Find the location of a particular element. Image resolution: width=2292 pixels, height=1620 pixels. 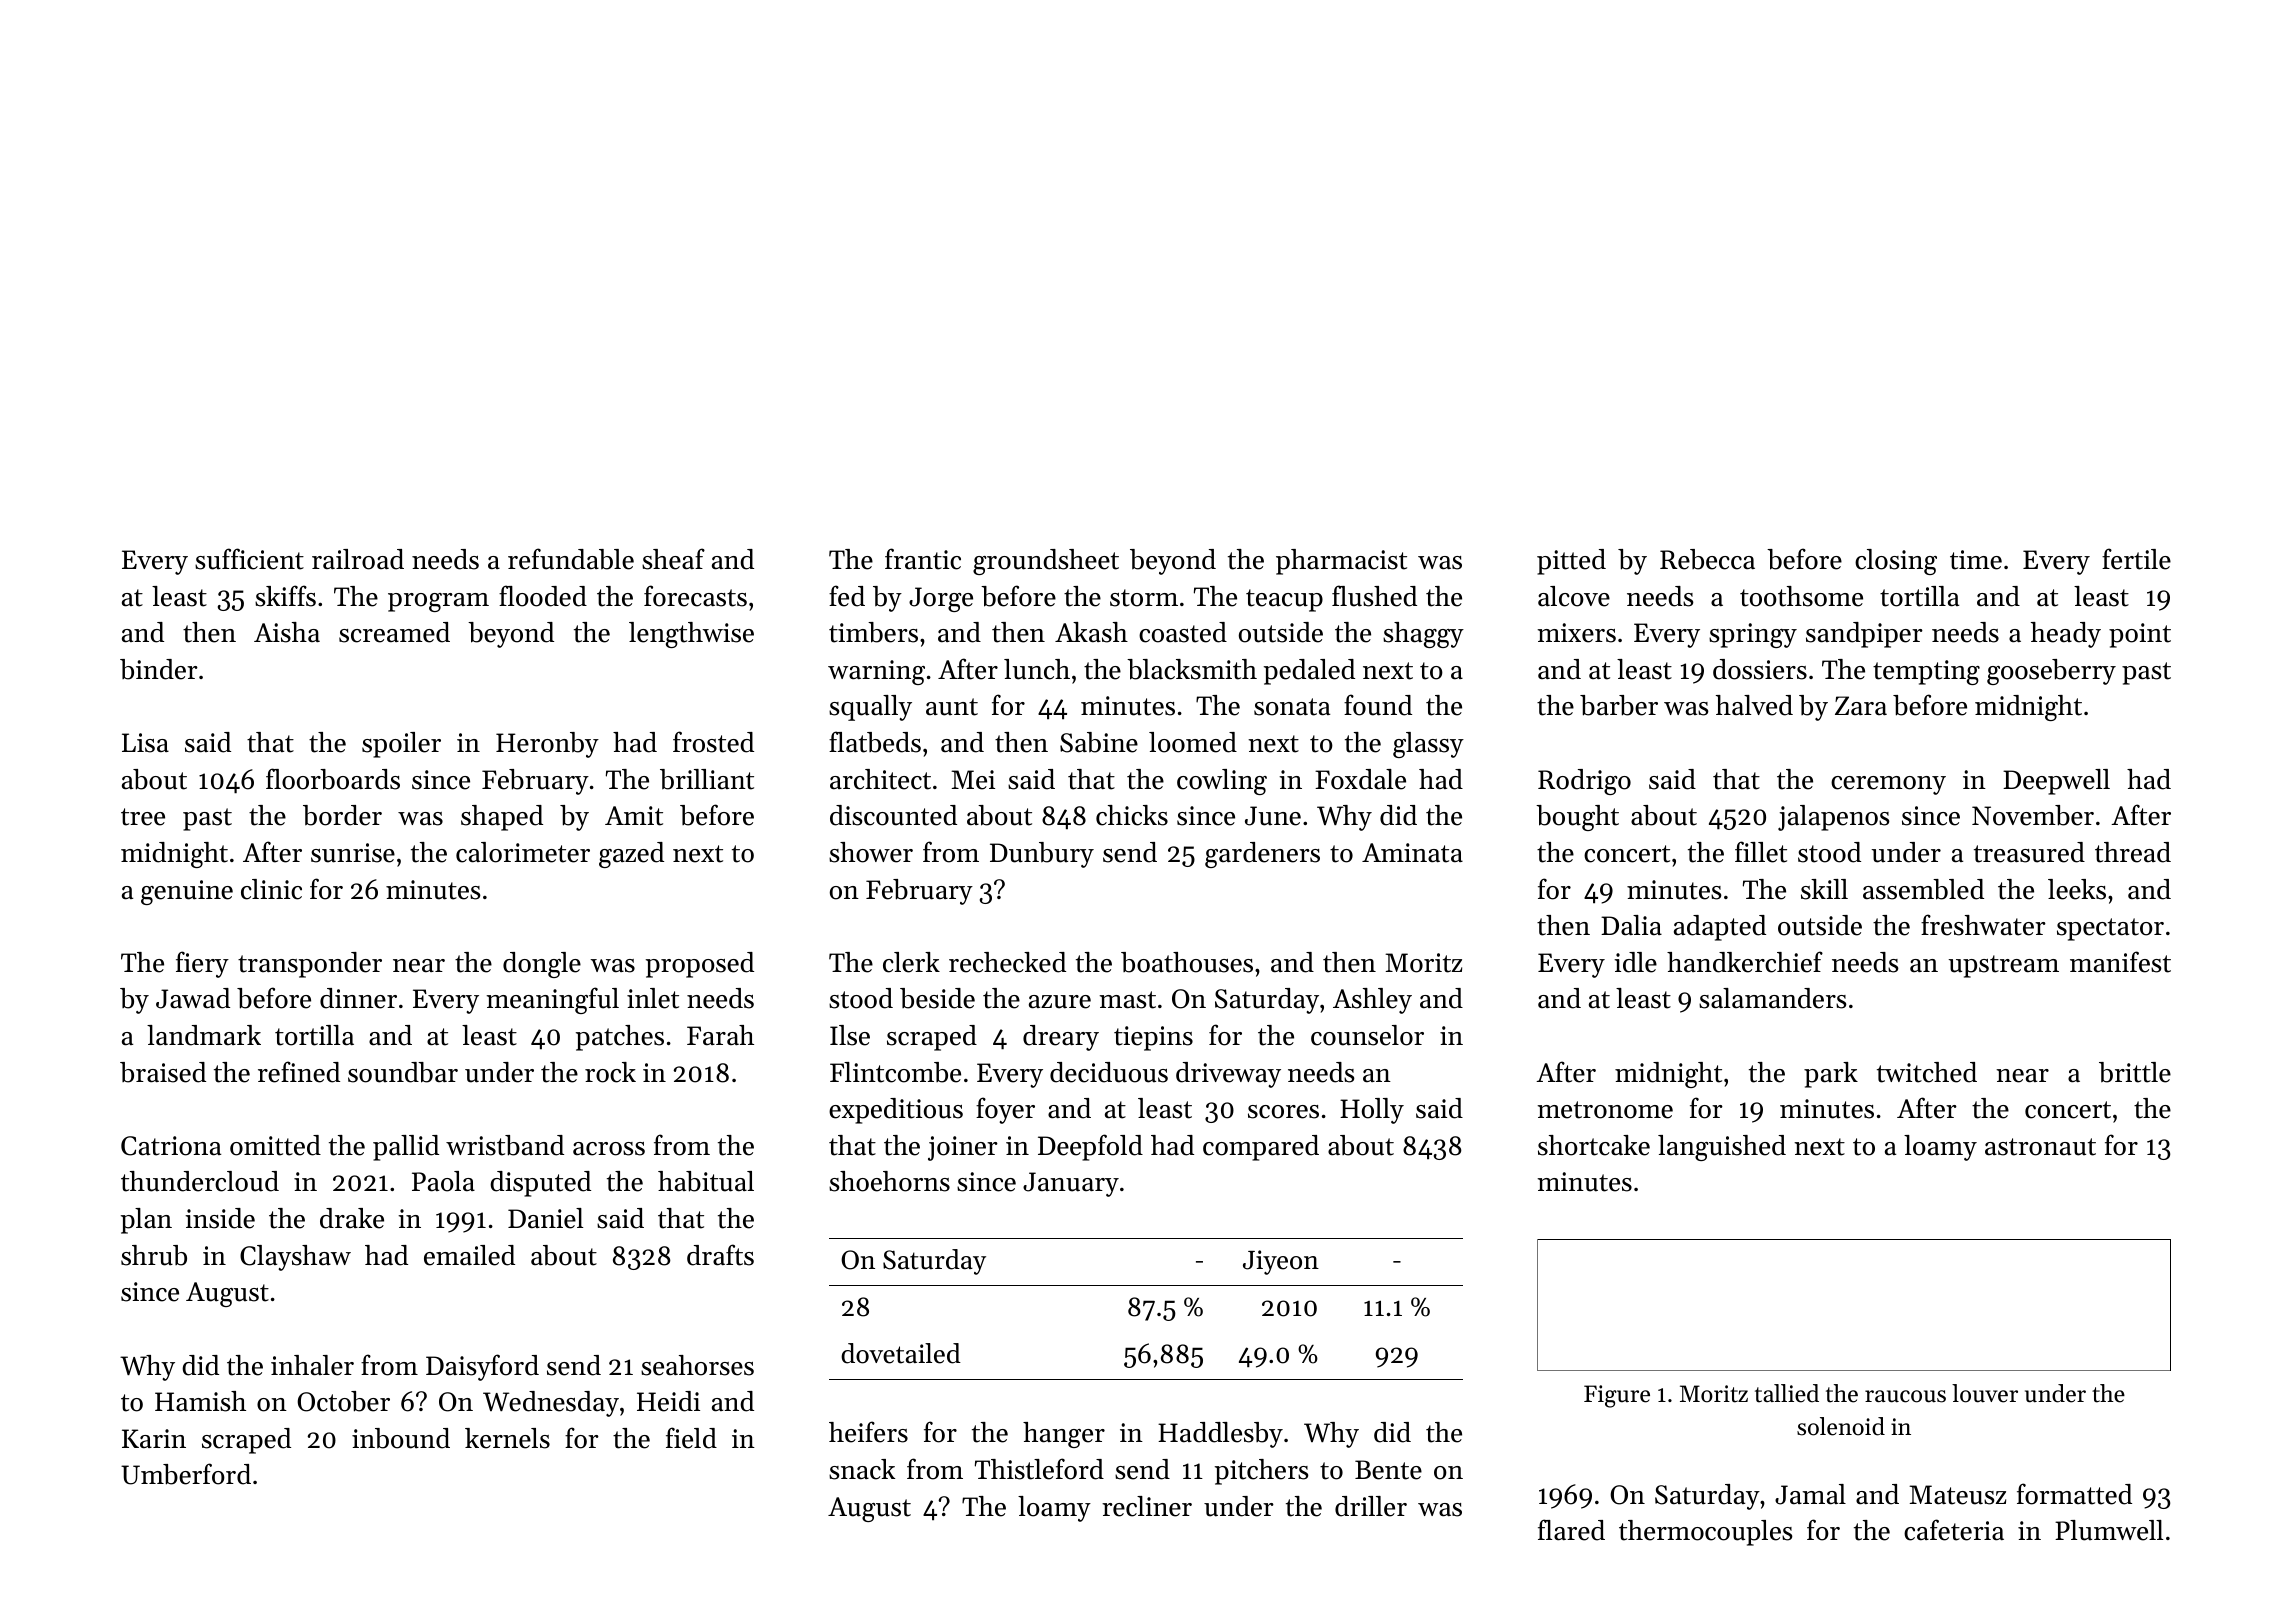

flared is located at coordinates (1571, 1530).
